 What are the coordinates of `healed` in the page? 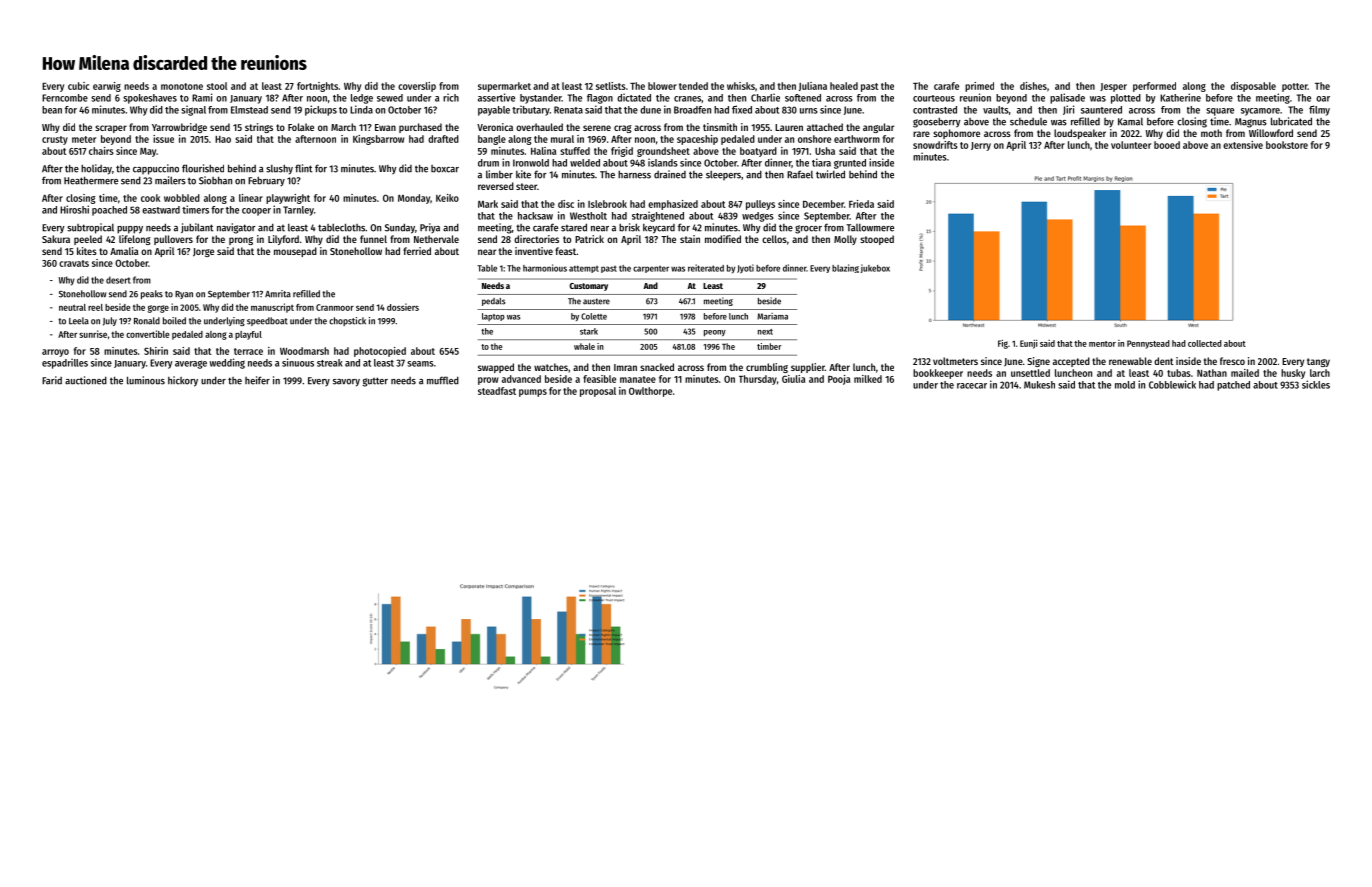 It's located at (844, 86).
